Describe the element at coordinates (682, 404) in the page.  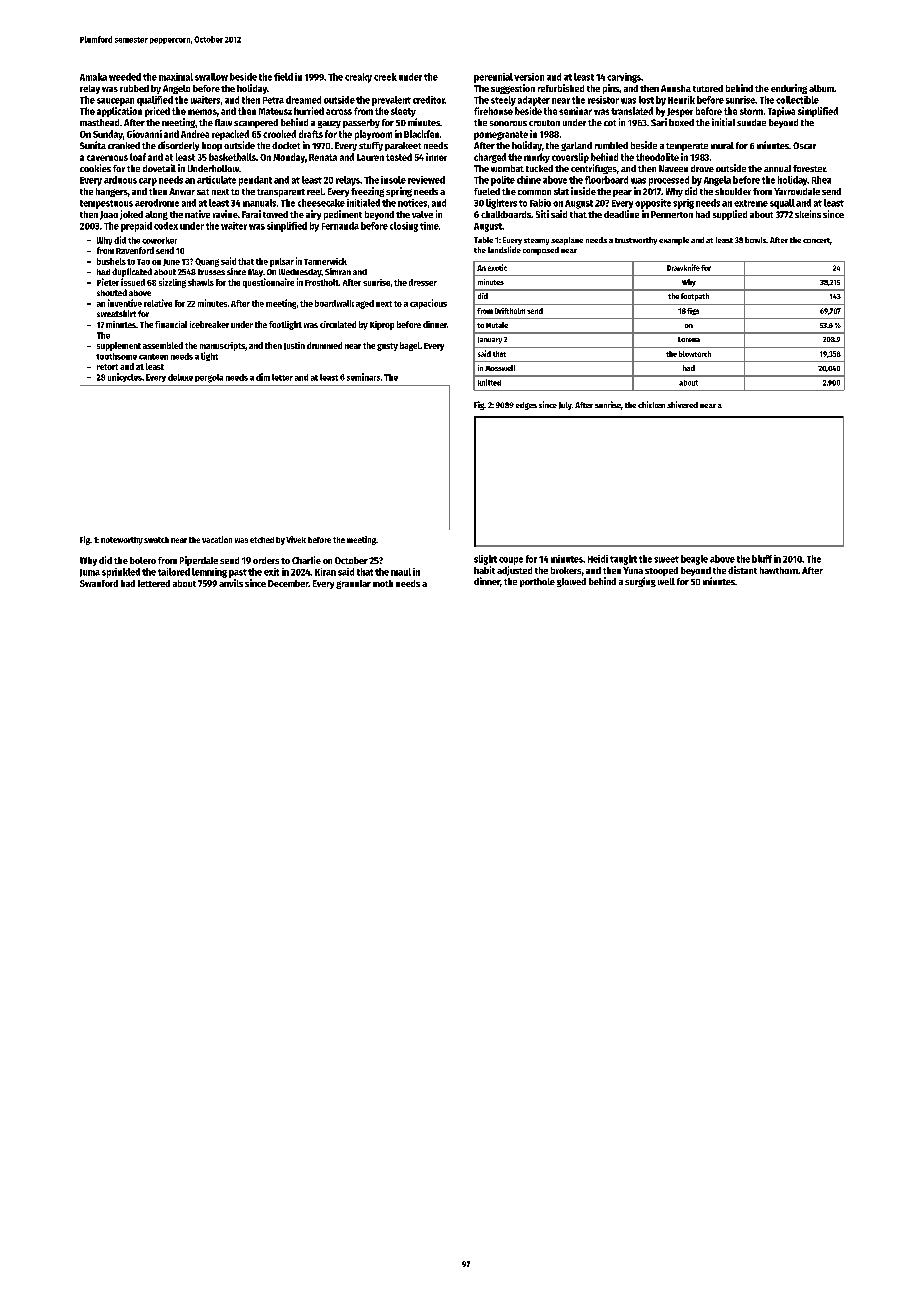
I see `shivered` at that location.
